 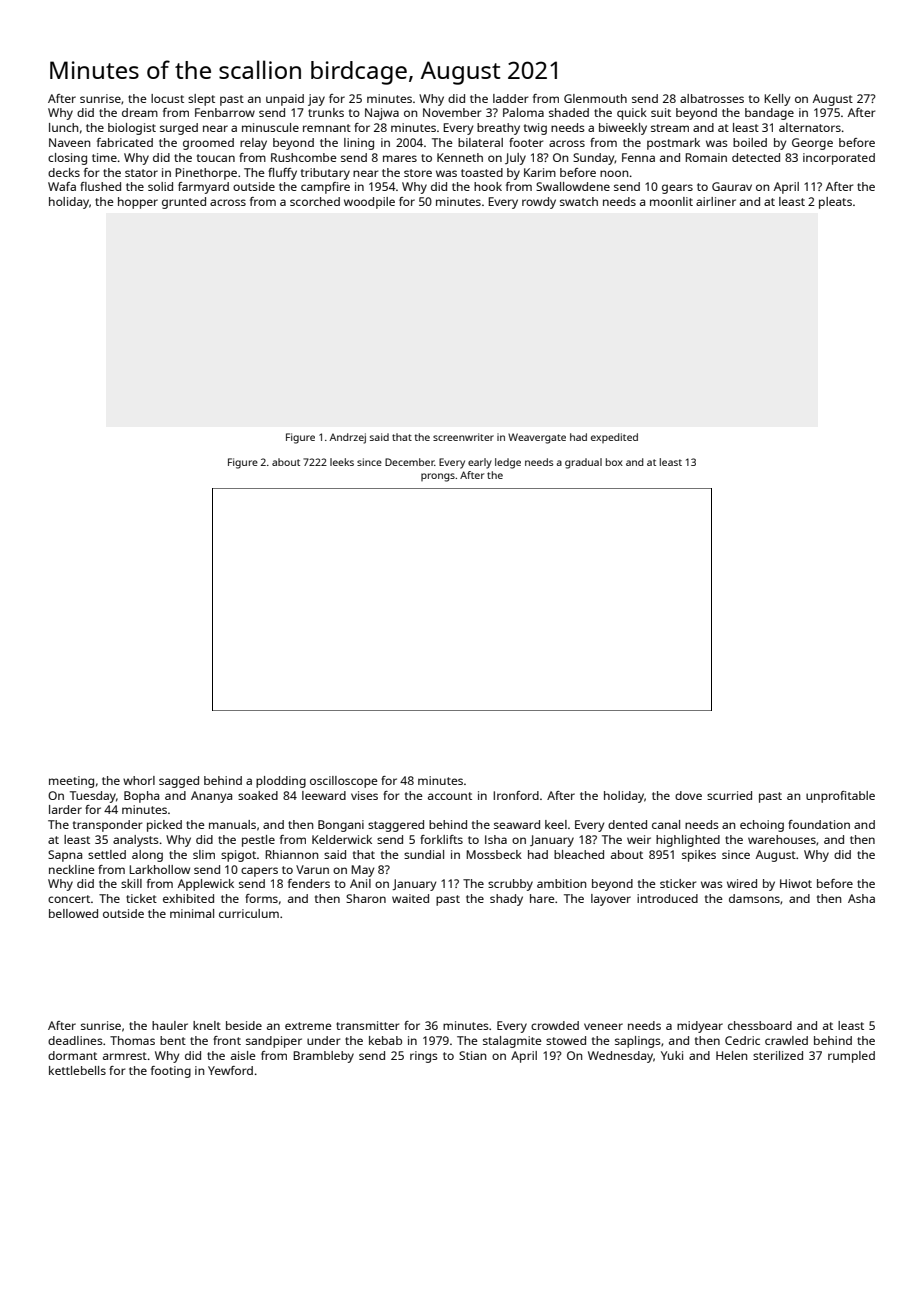 What do you see at coordinates (138, 203) in the screenshot?
I see `hopper` at bounding box center [138, 203].
